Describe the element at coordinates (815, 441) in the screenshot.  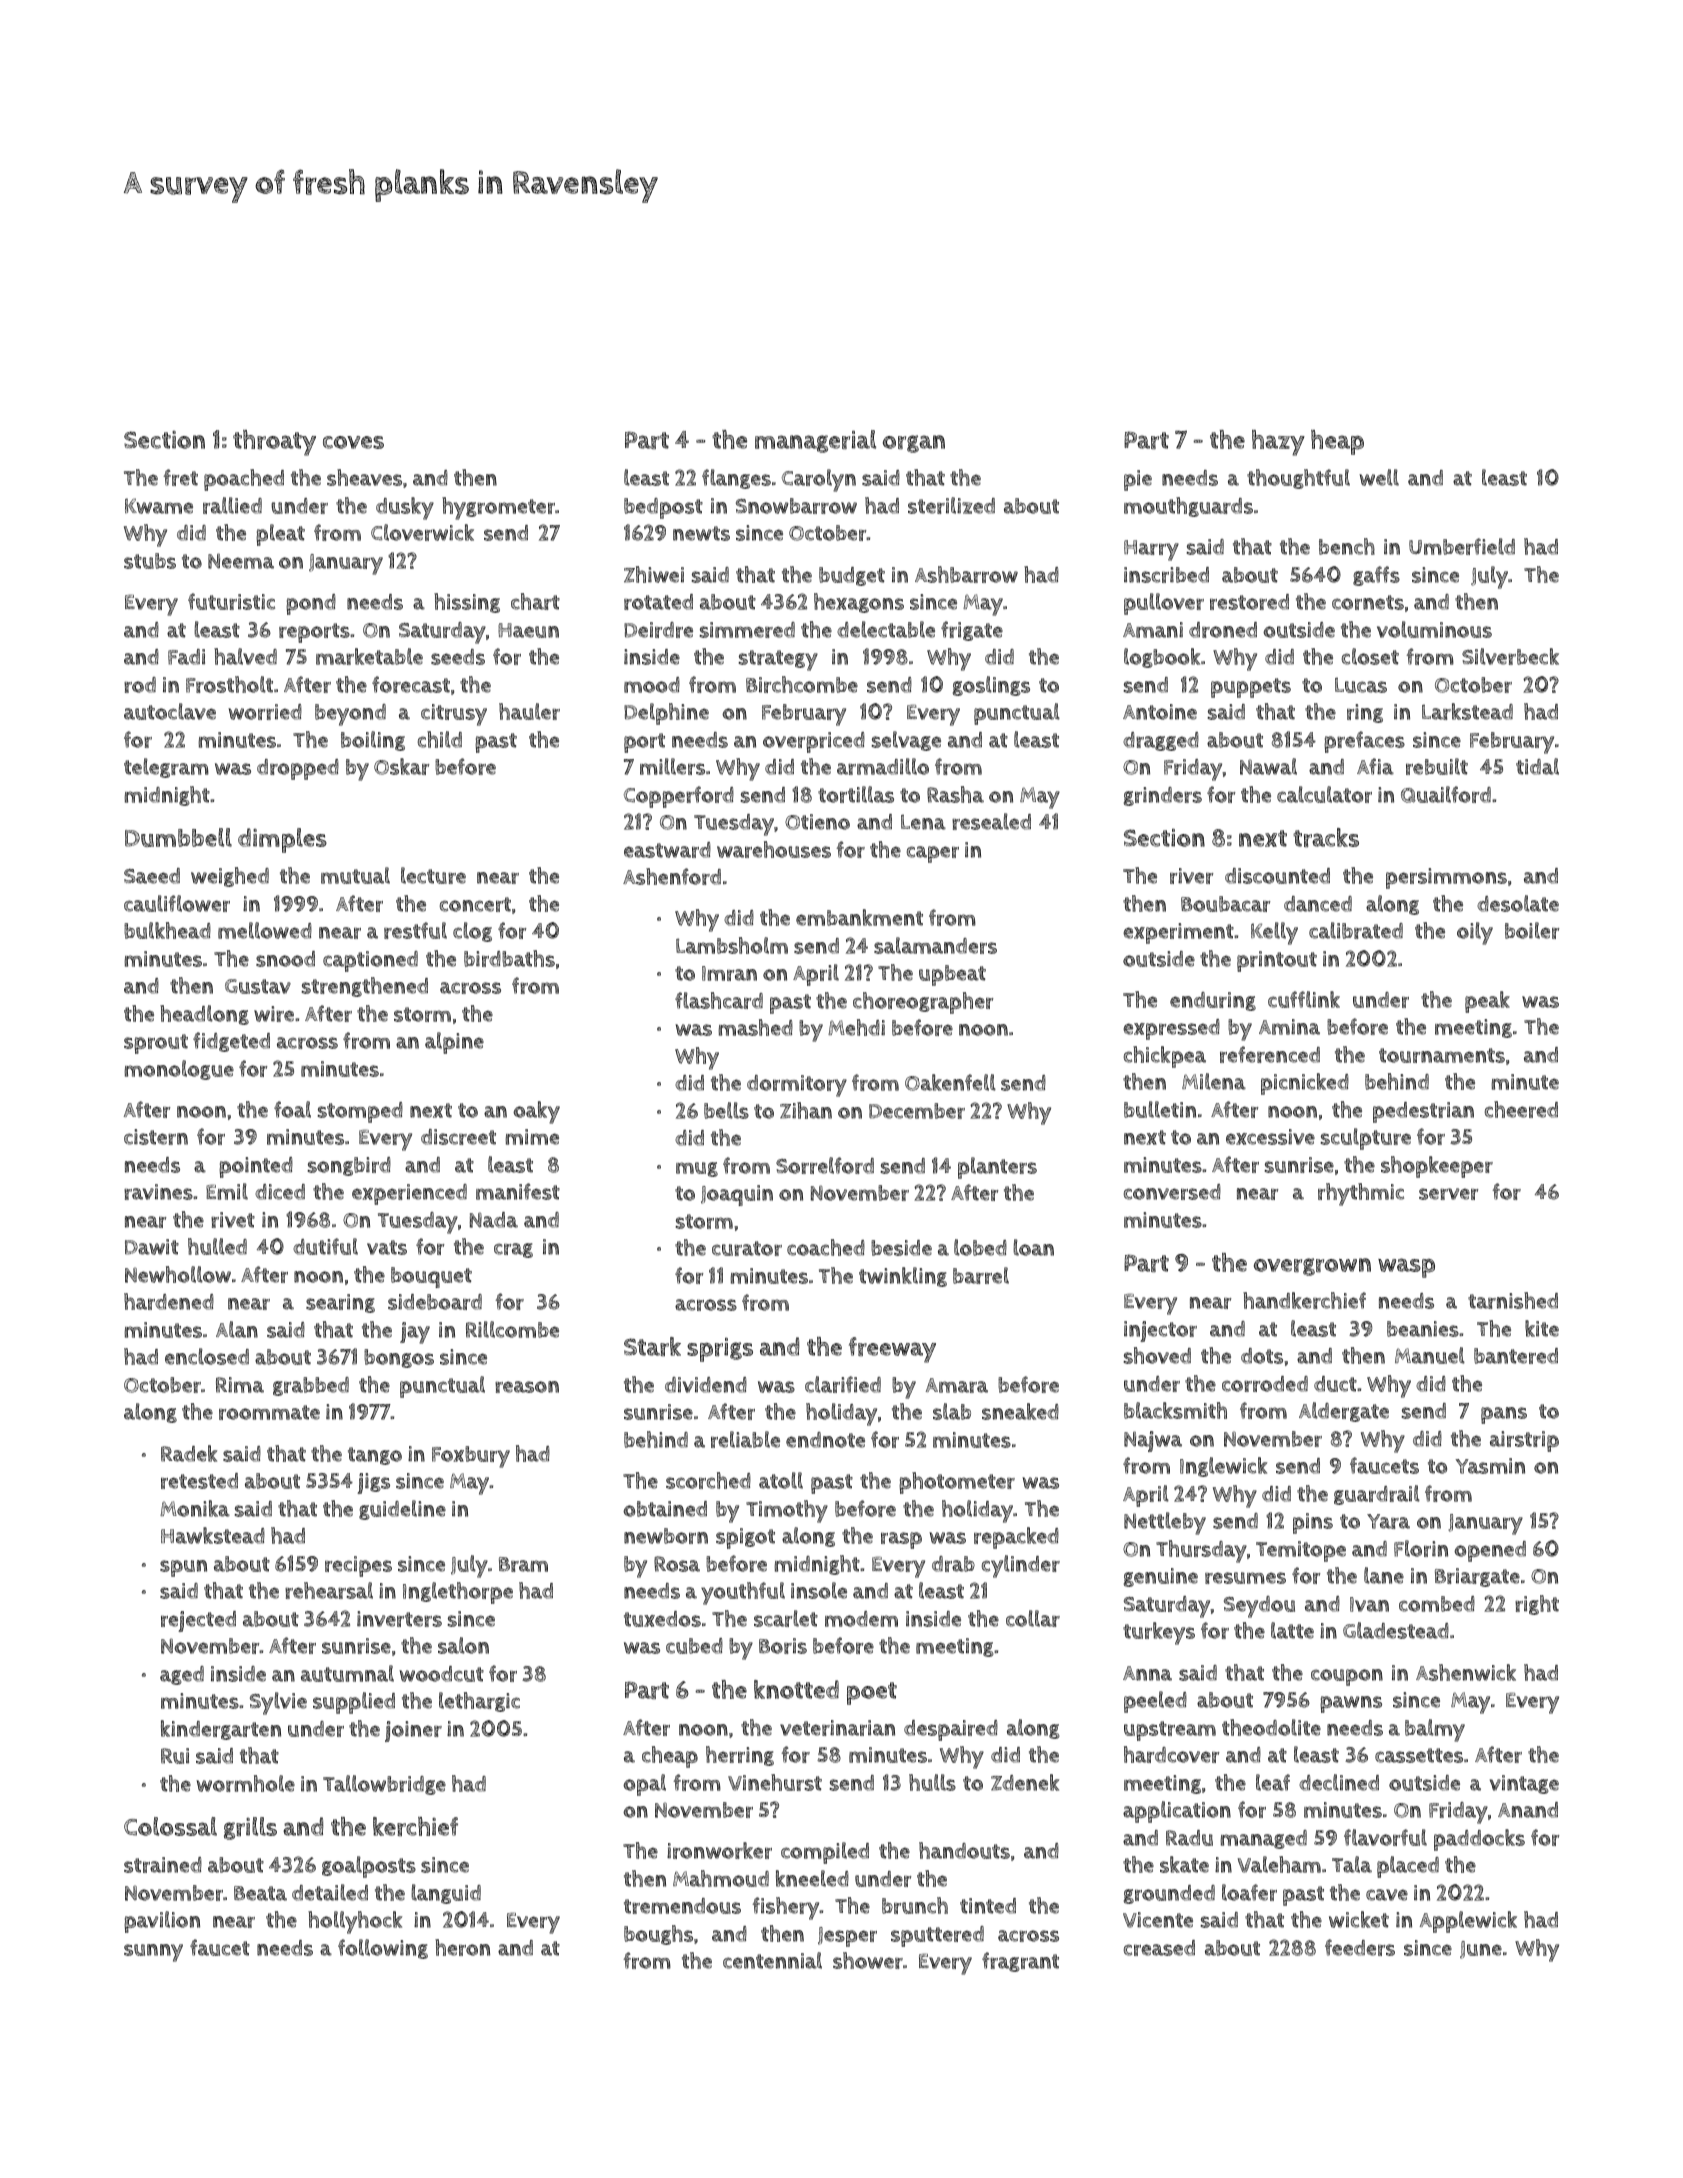
I see `managerial` at that location.
